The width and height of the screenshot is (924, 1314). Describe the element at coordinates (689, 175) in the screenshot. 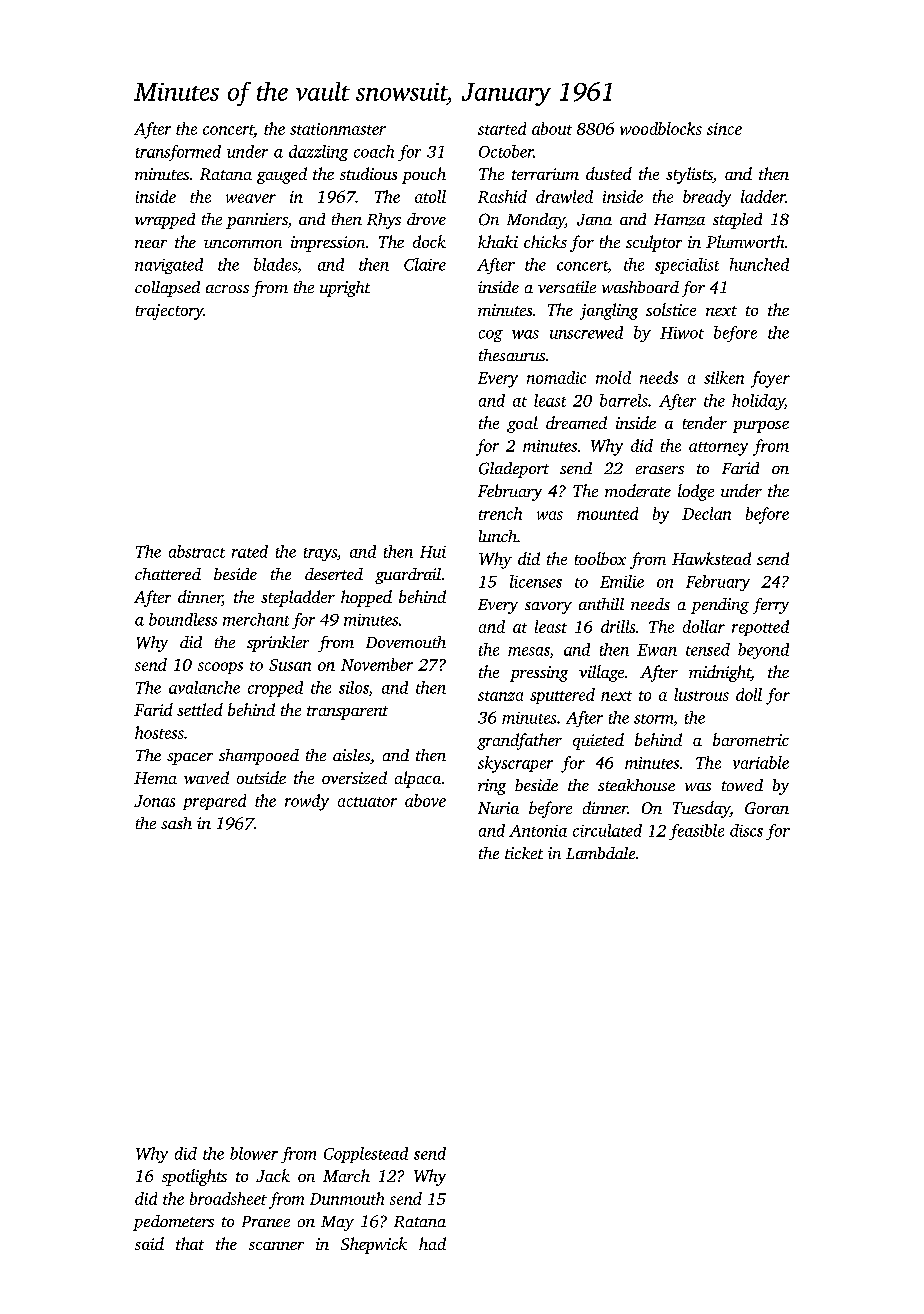

I see `stylists` at that location.
